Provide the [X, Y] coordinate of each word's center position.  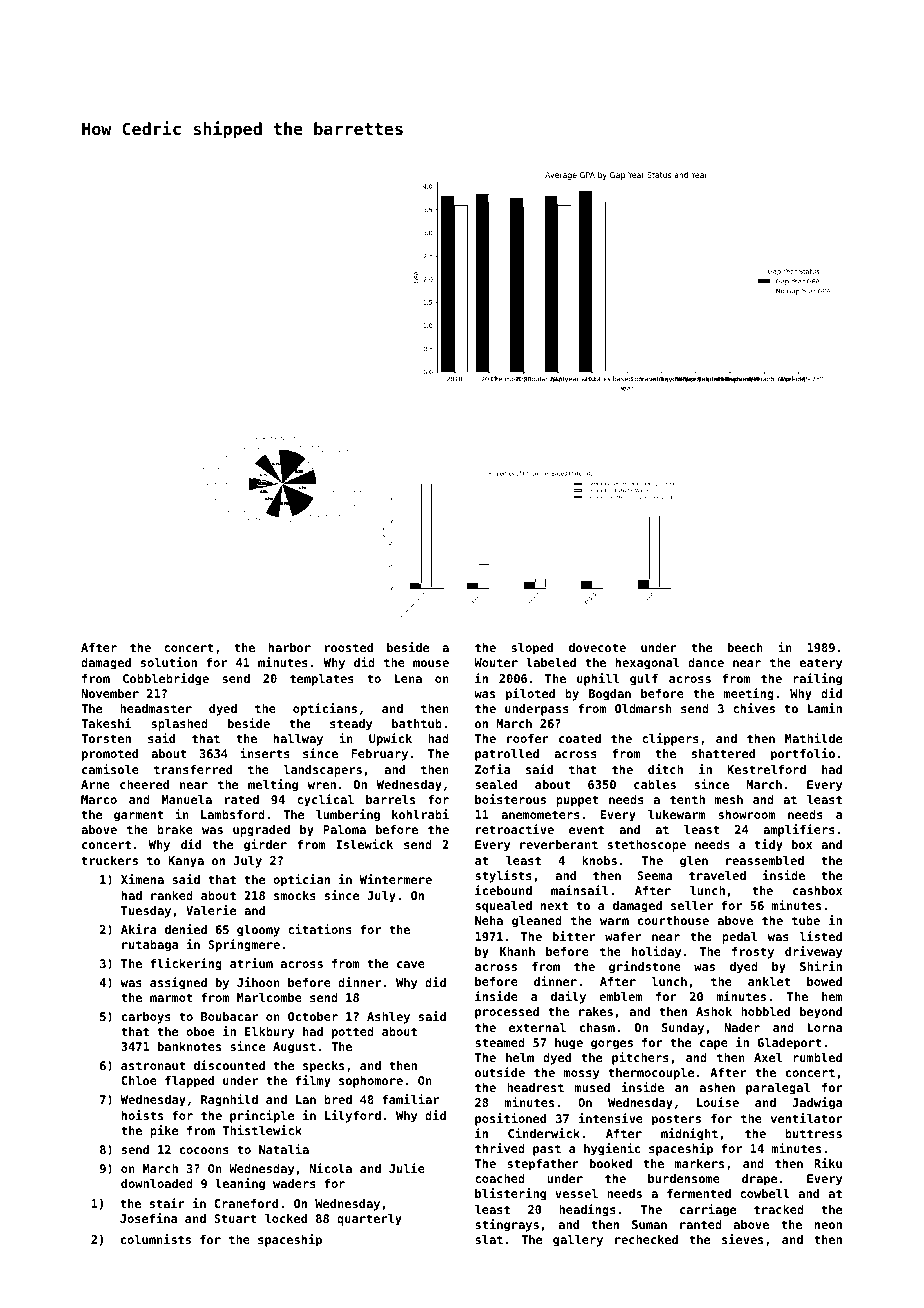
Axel [768, 1057]
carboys [146, 1018]
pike [164, 1131]
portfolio [803, 754]
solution [169, 662]
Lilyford [353, 1116]
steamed [500, 1042]
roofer [528, 738]
